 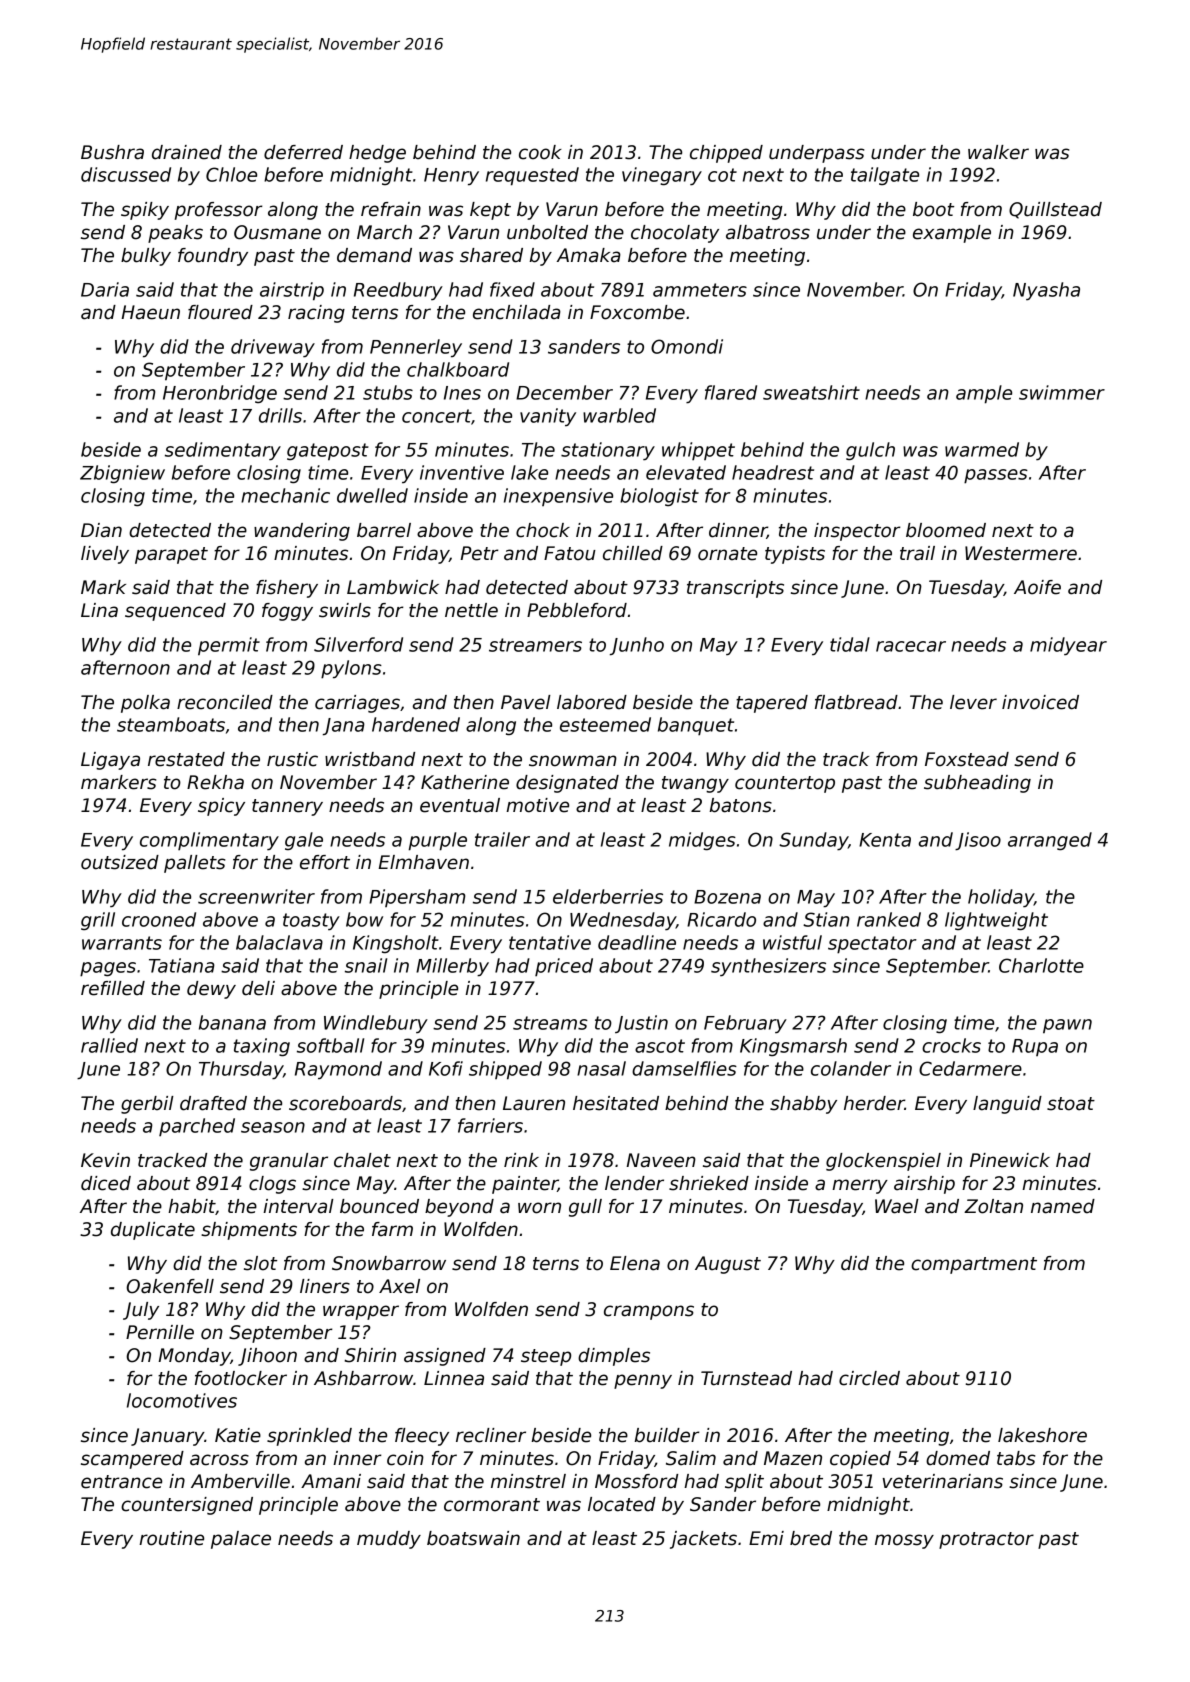 What do you see at coordinates (110, 761) in the document?
I see `Ligaya` at bounding box center [110, 761].
